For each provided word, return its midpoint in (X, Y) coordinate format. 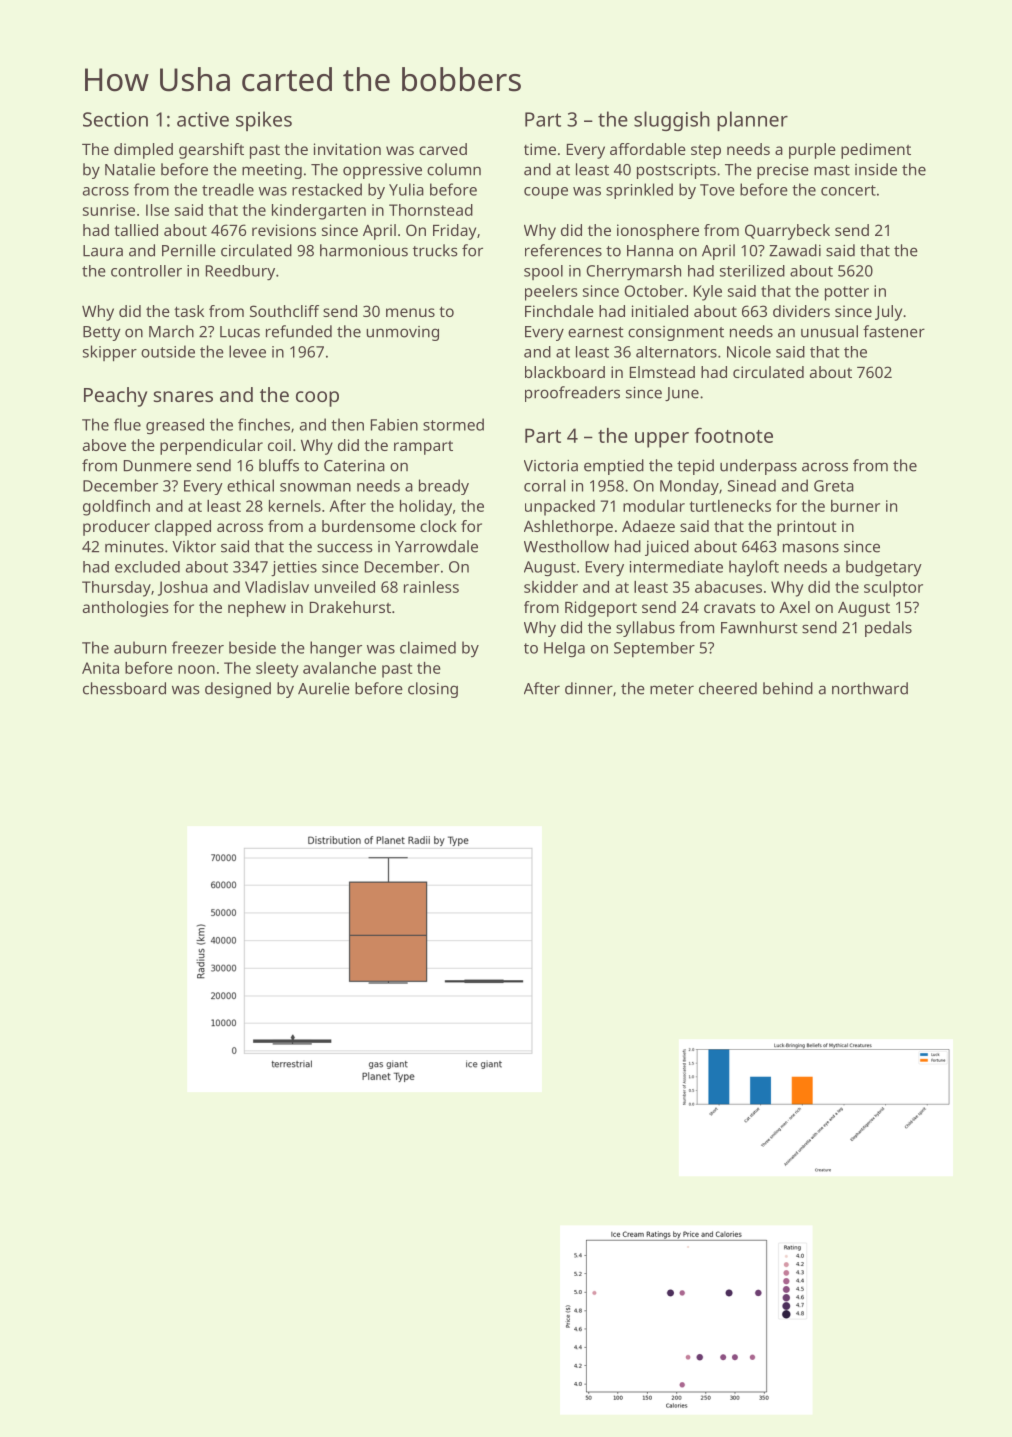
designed (238, 690)
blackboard (565, 372)
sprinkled (639, 191)
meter (672, 689)
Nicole (749, 352)
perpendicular (211, 447)
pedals (888, 629)
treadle (228, 189)
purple (812, 151)
